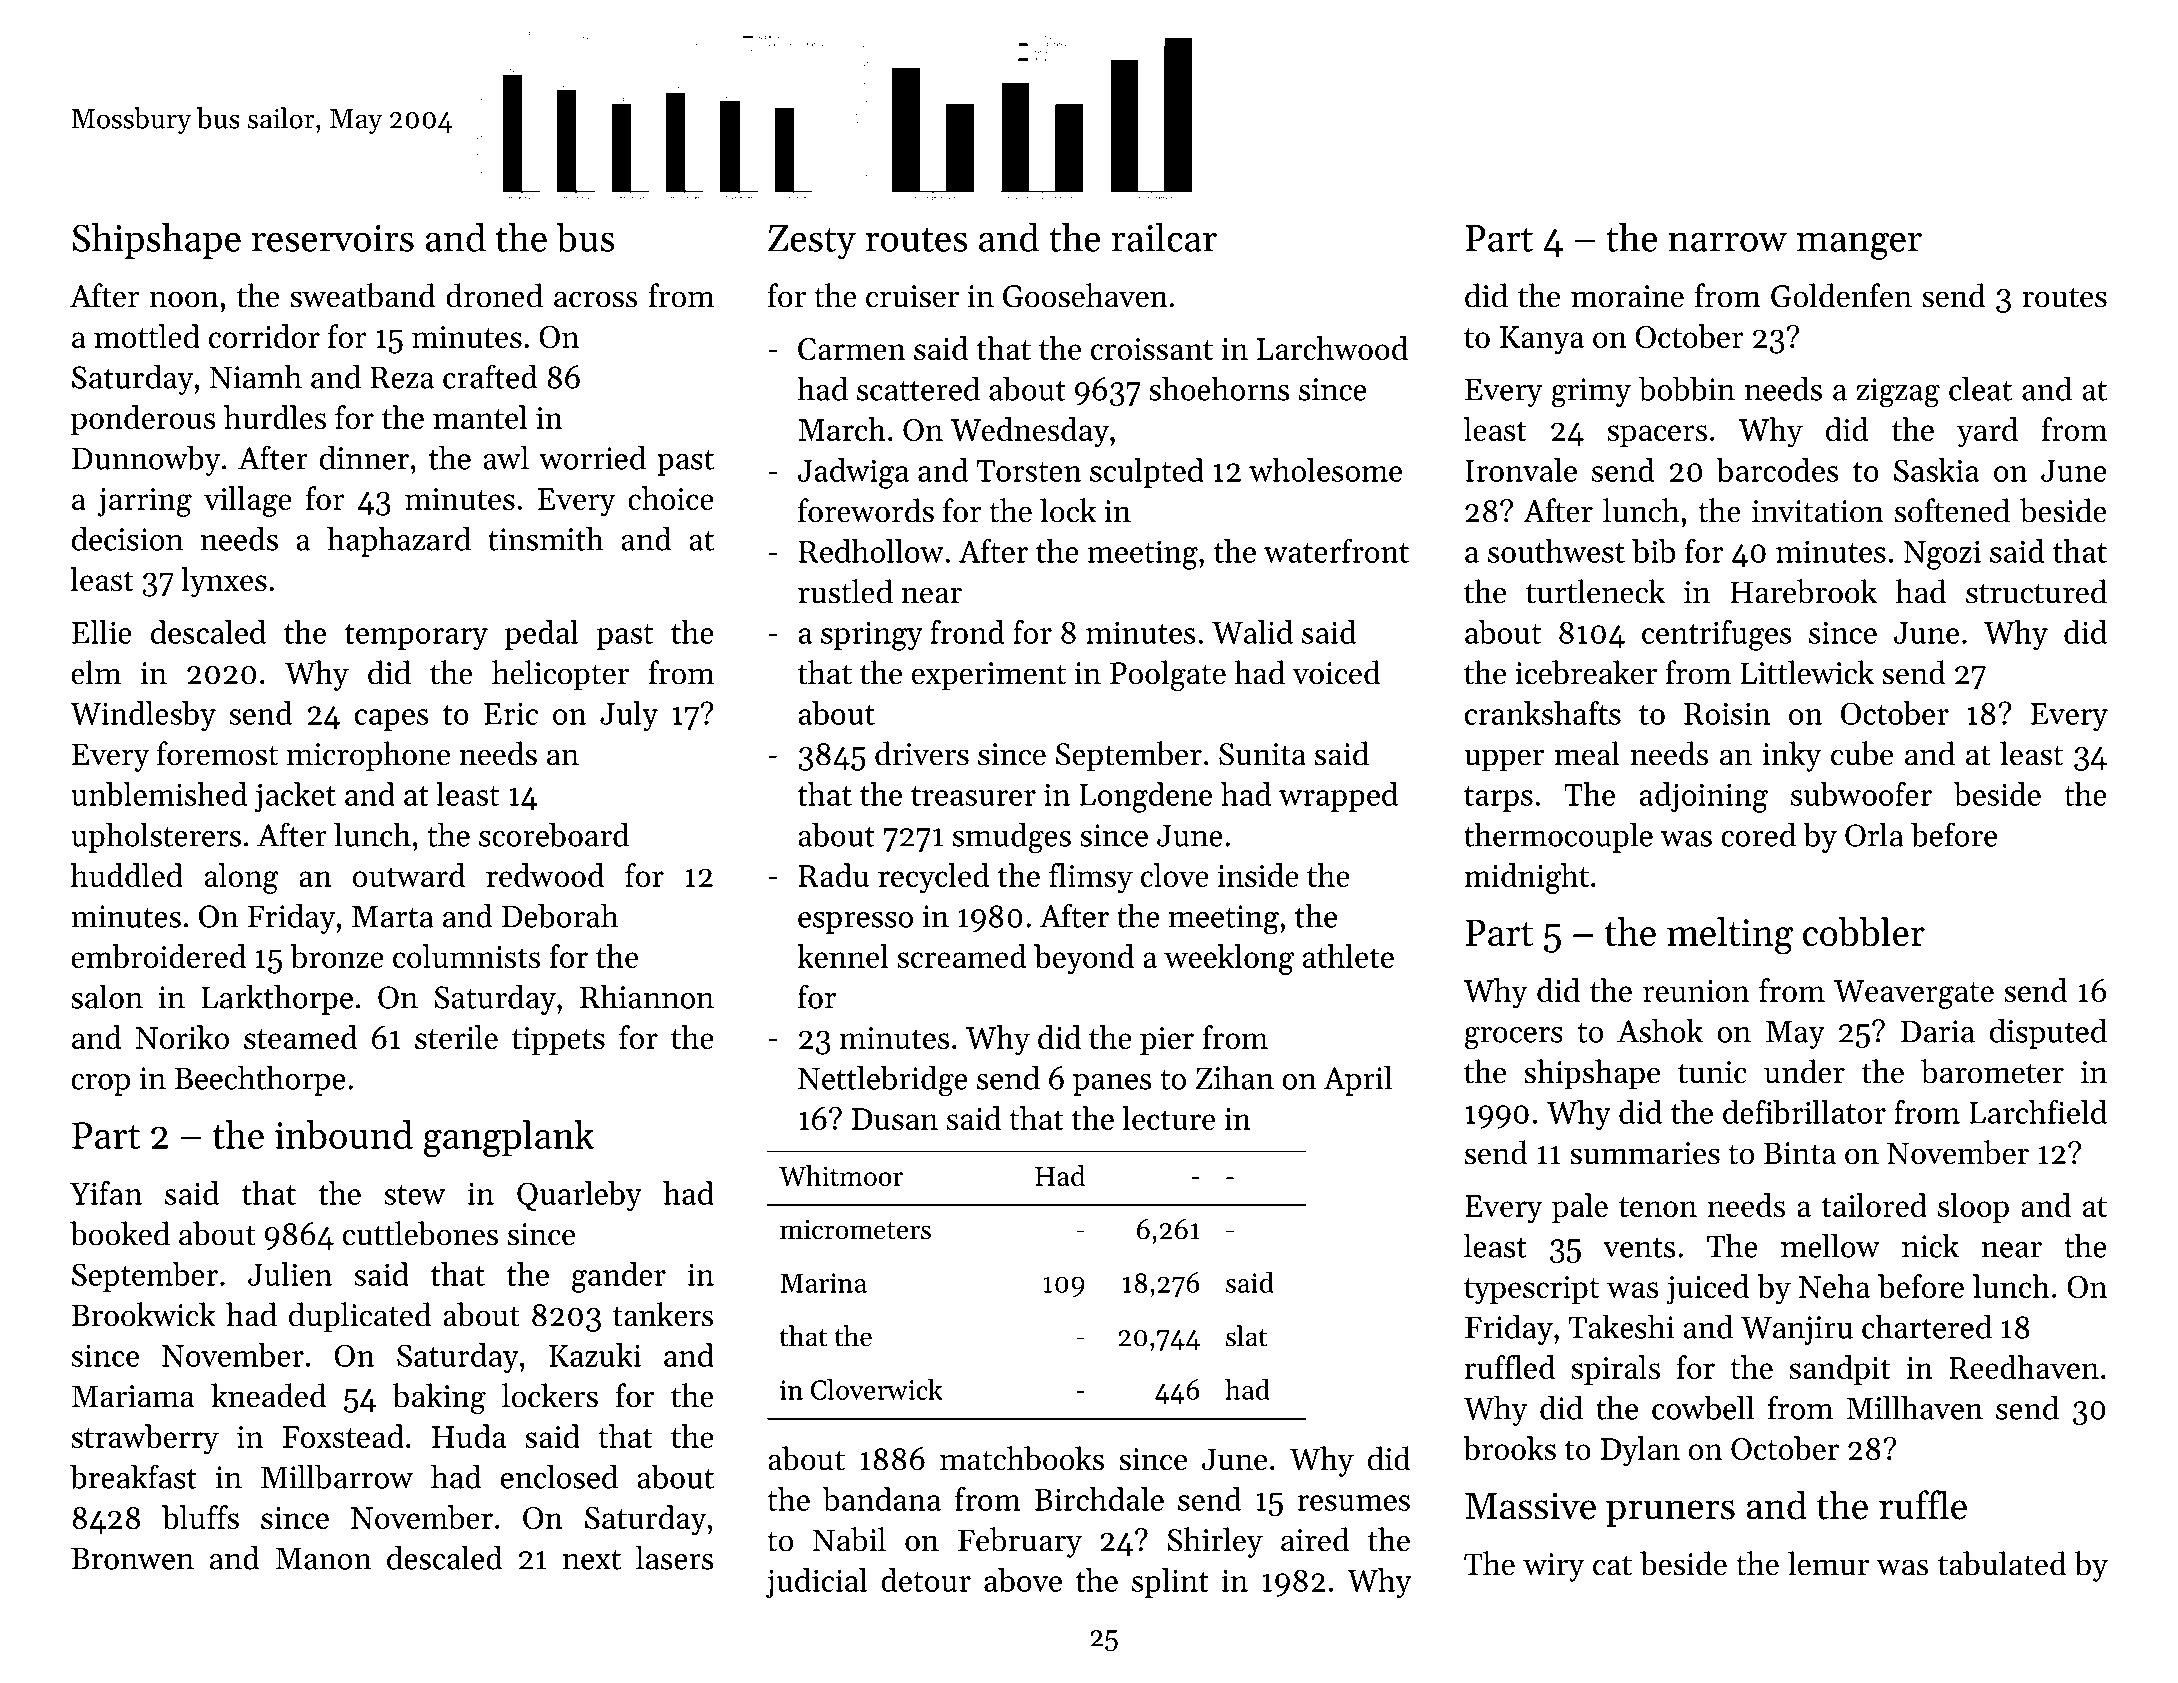 The height and width of the image is (1683, 2178). Describe the element at coordinates (1915, 1407) in the image. I see `Millhaven` at that location.
